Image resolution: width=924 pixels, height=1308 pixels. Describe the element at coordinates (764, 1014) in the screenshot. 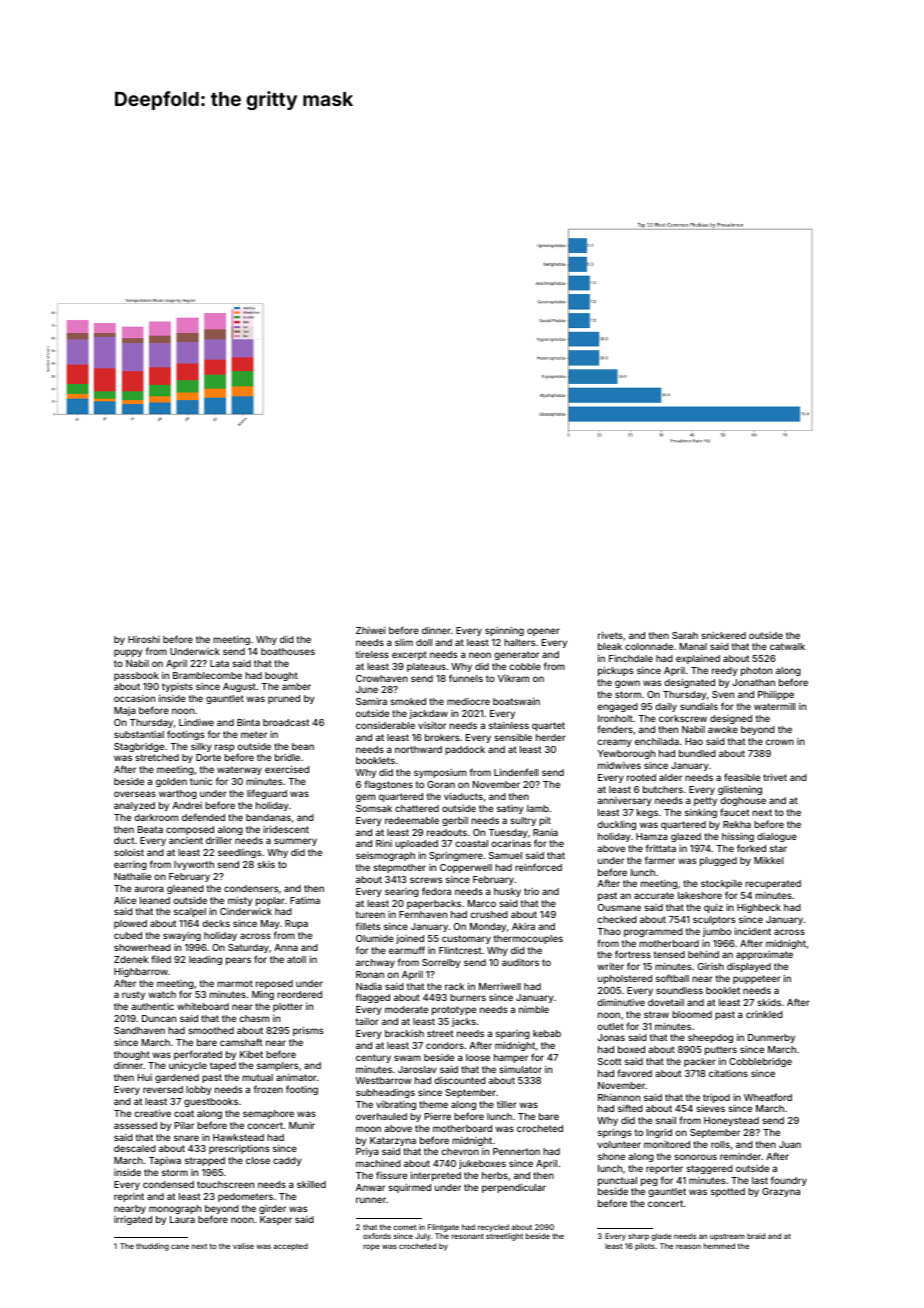

I see `crinkled` at that location.
